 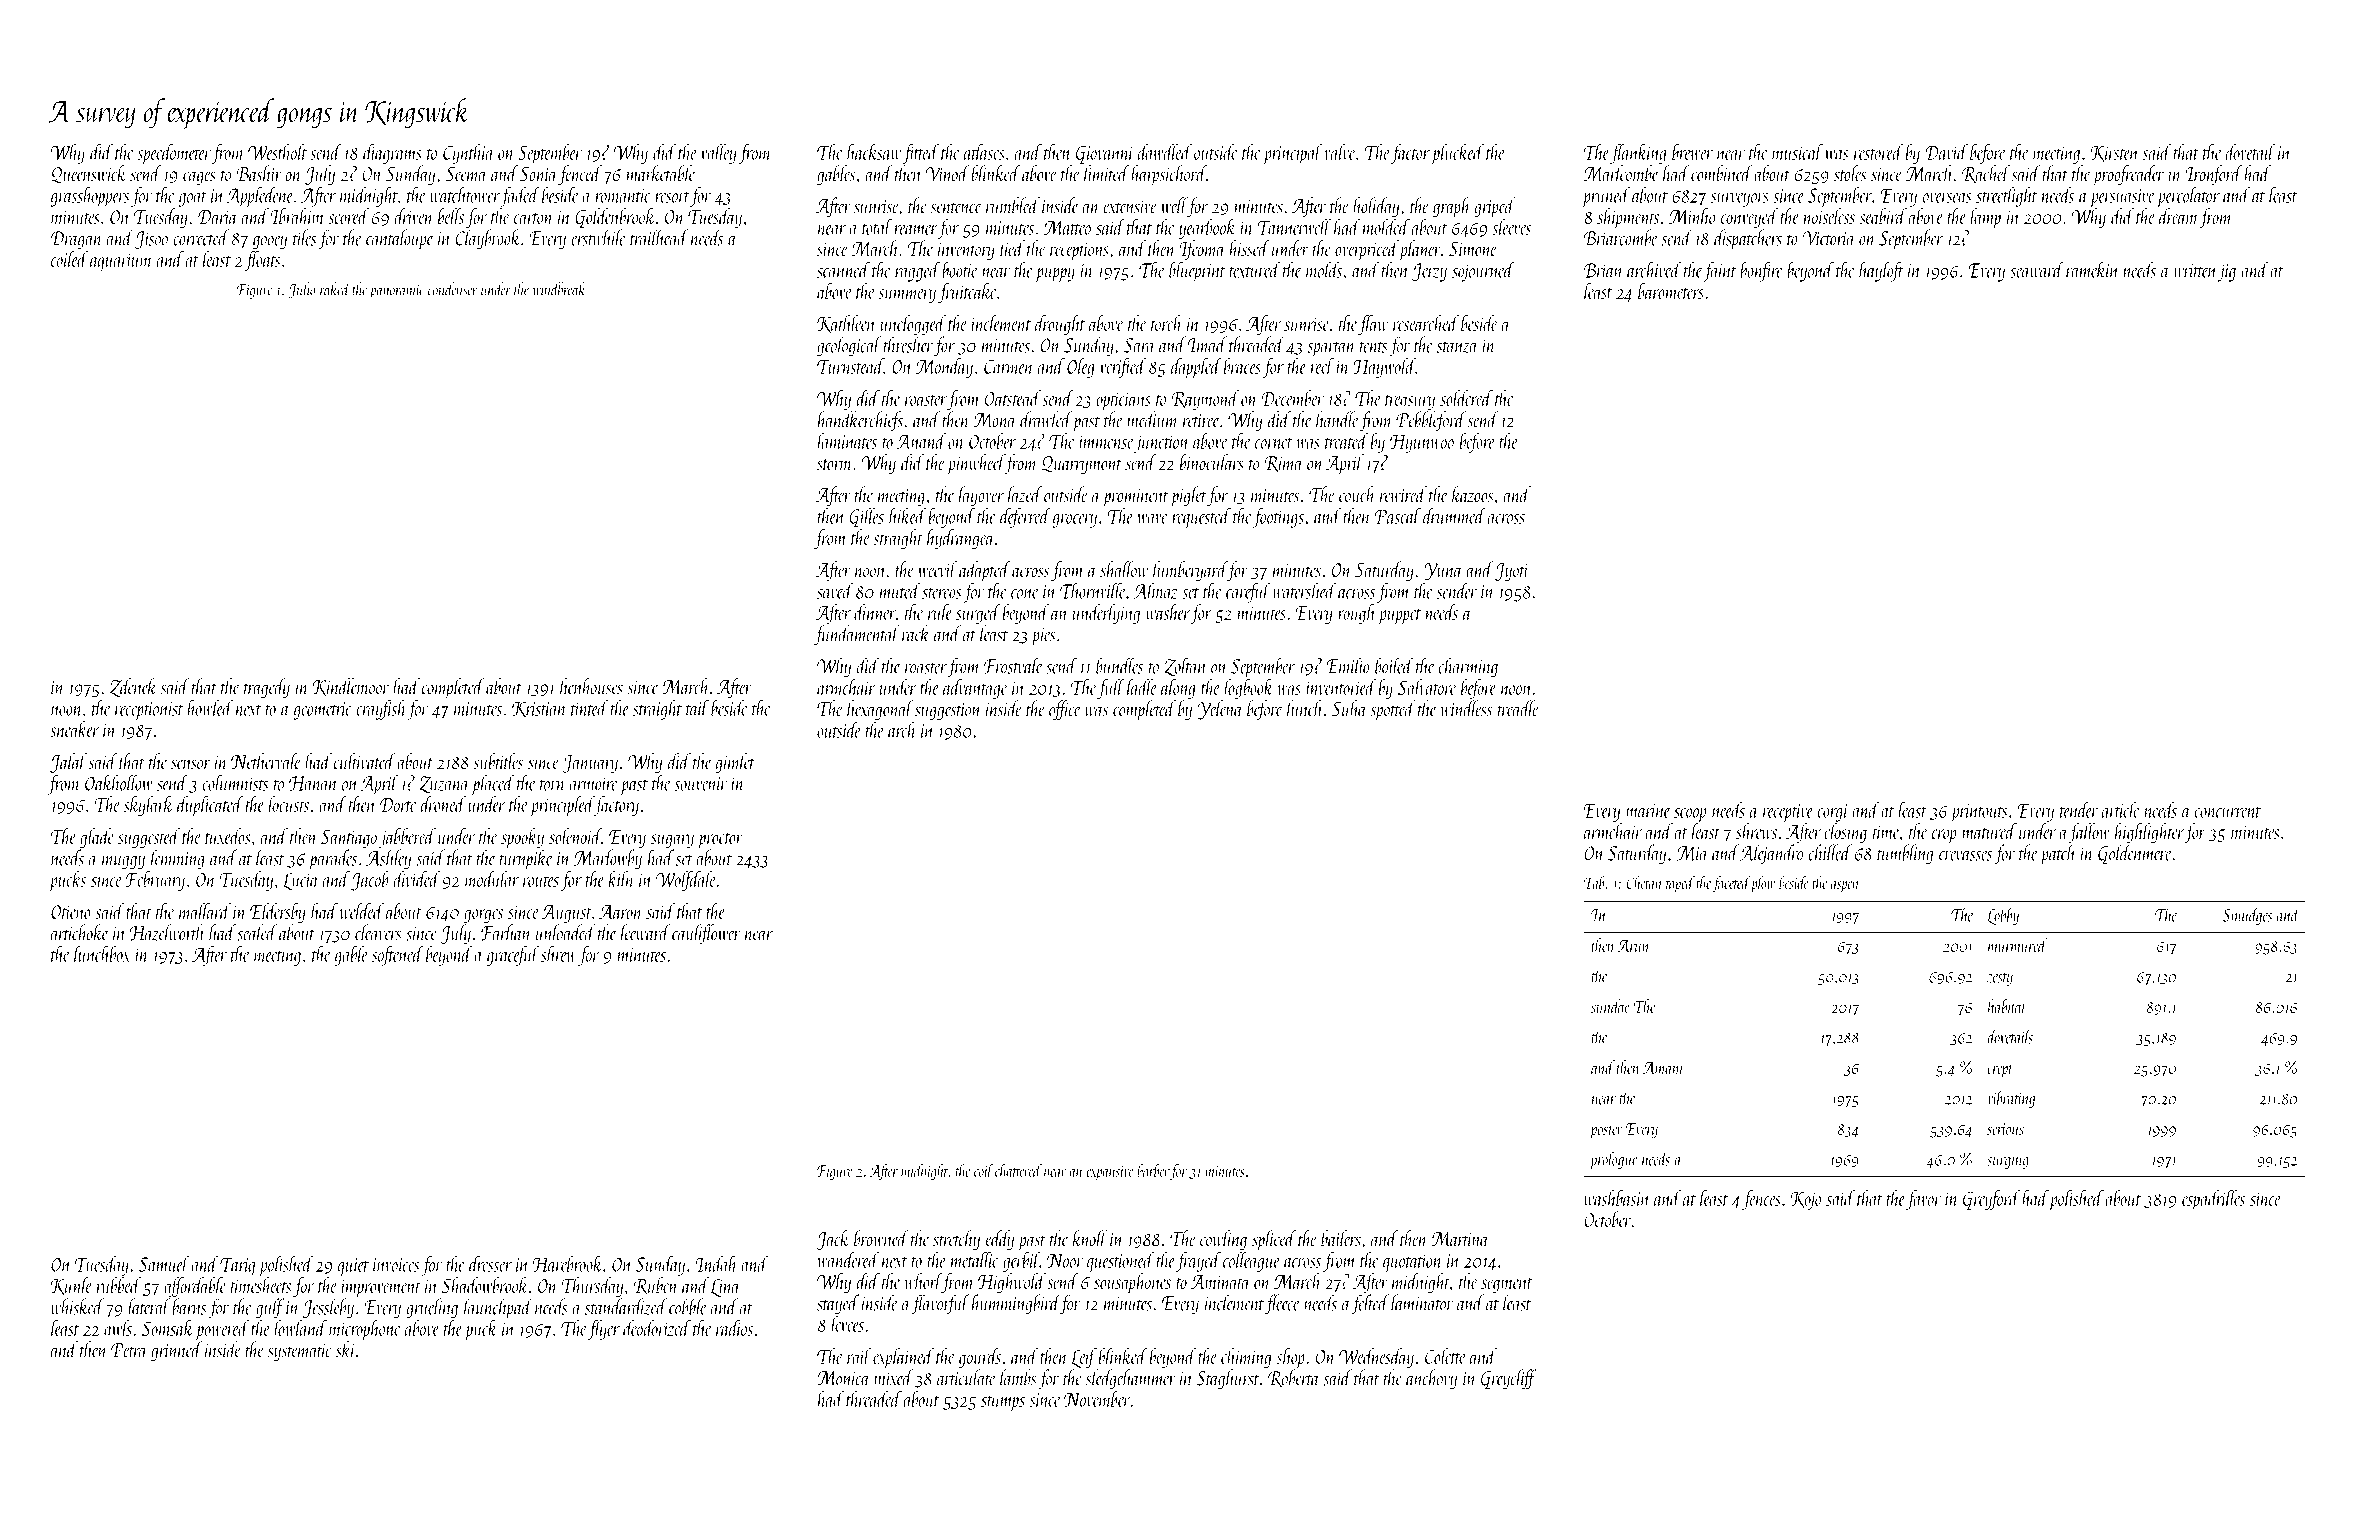 What do you see at coordinates (1009, 367) in the document?
I see `Carmen` at bounding box center [1009, 367].
